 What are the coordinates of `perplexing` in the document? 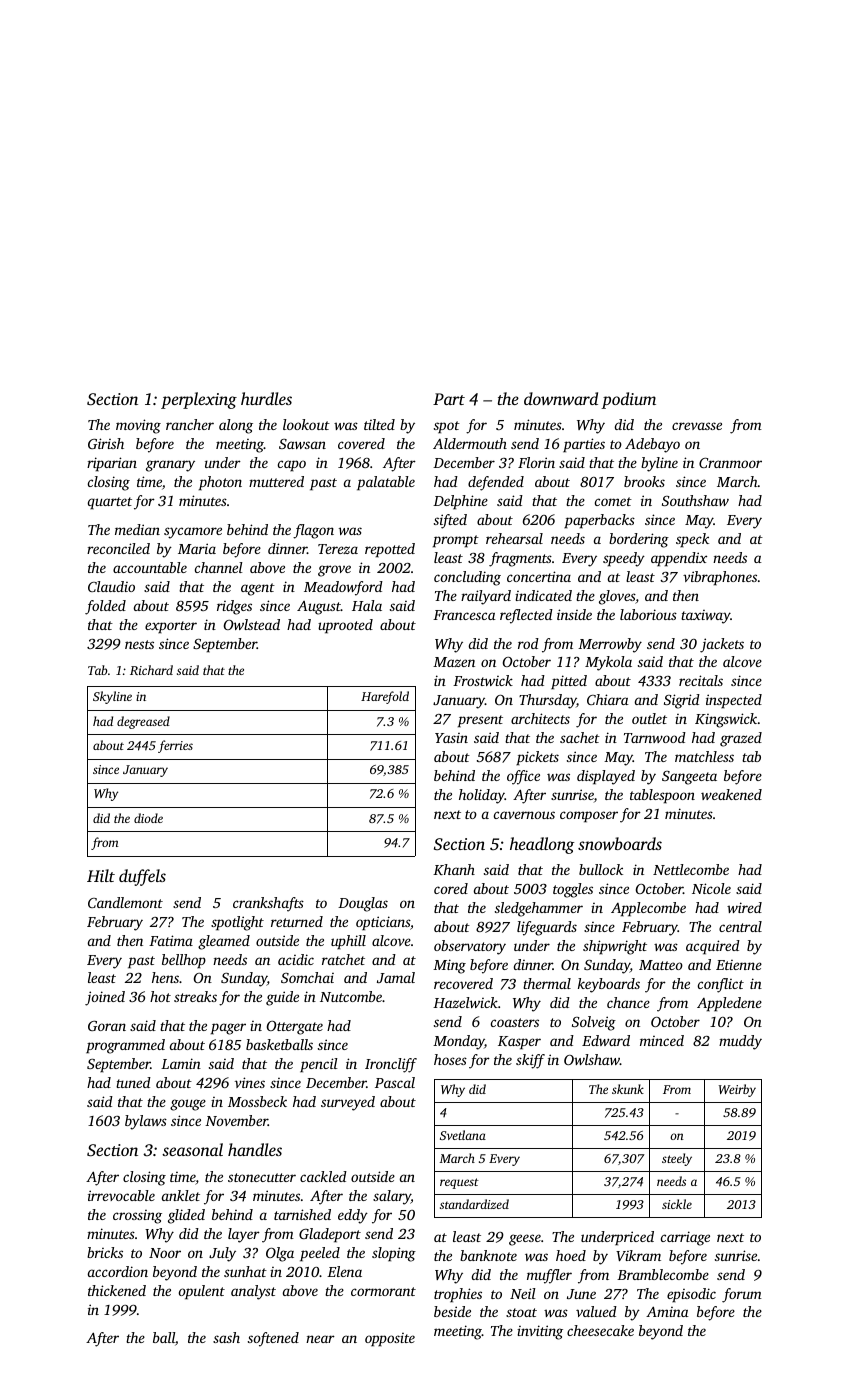 It's located at (199, 400).
